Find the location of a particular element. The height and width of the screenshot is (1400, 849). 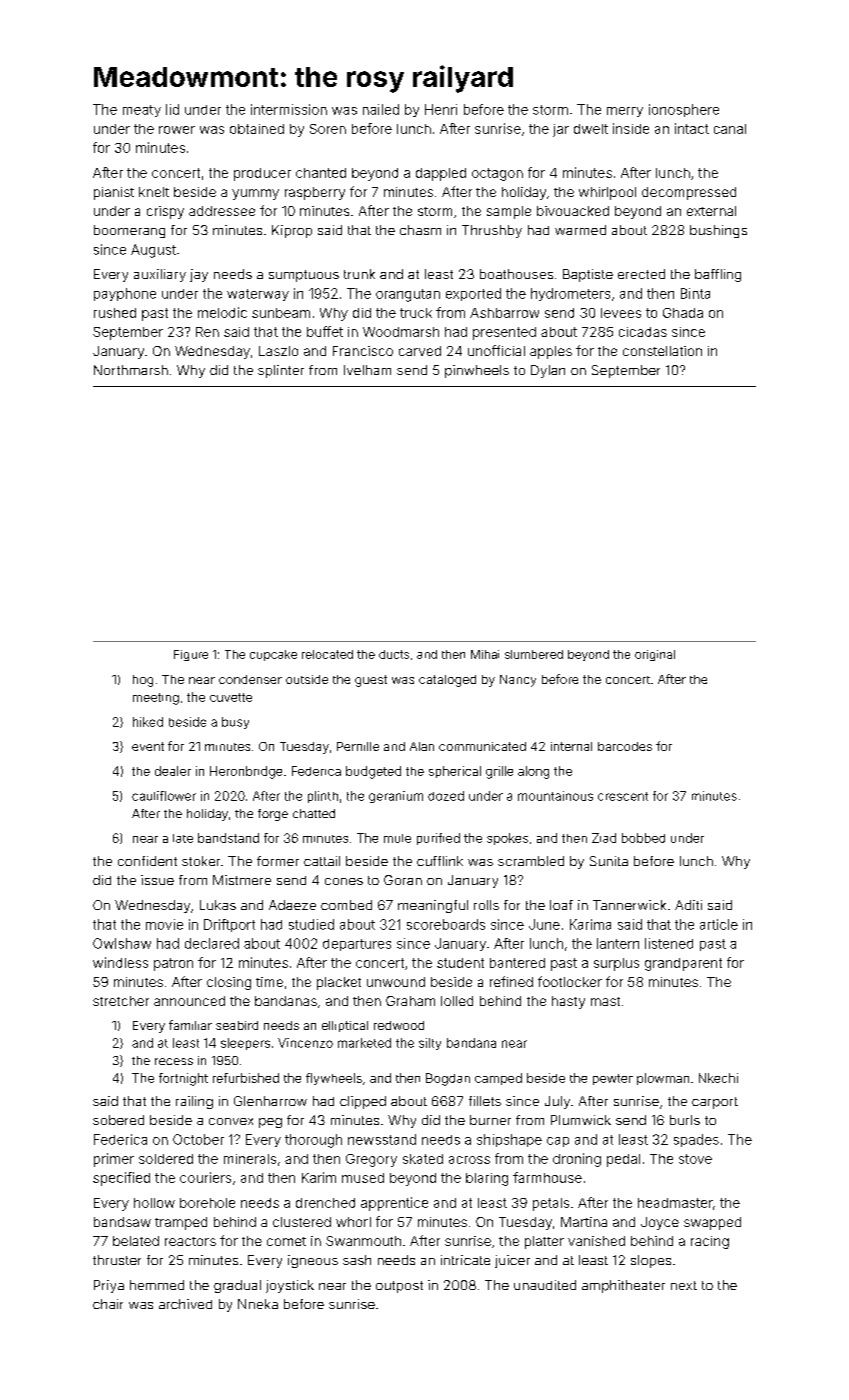

sobered is located at coordinates (118, 1120).
